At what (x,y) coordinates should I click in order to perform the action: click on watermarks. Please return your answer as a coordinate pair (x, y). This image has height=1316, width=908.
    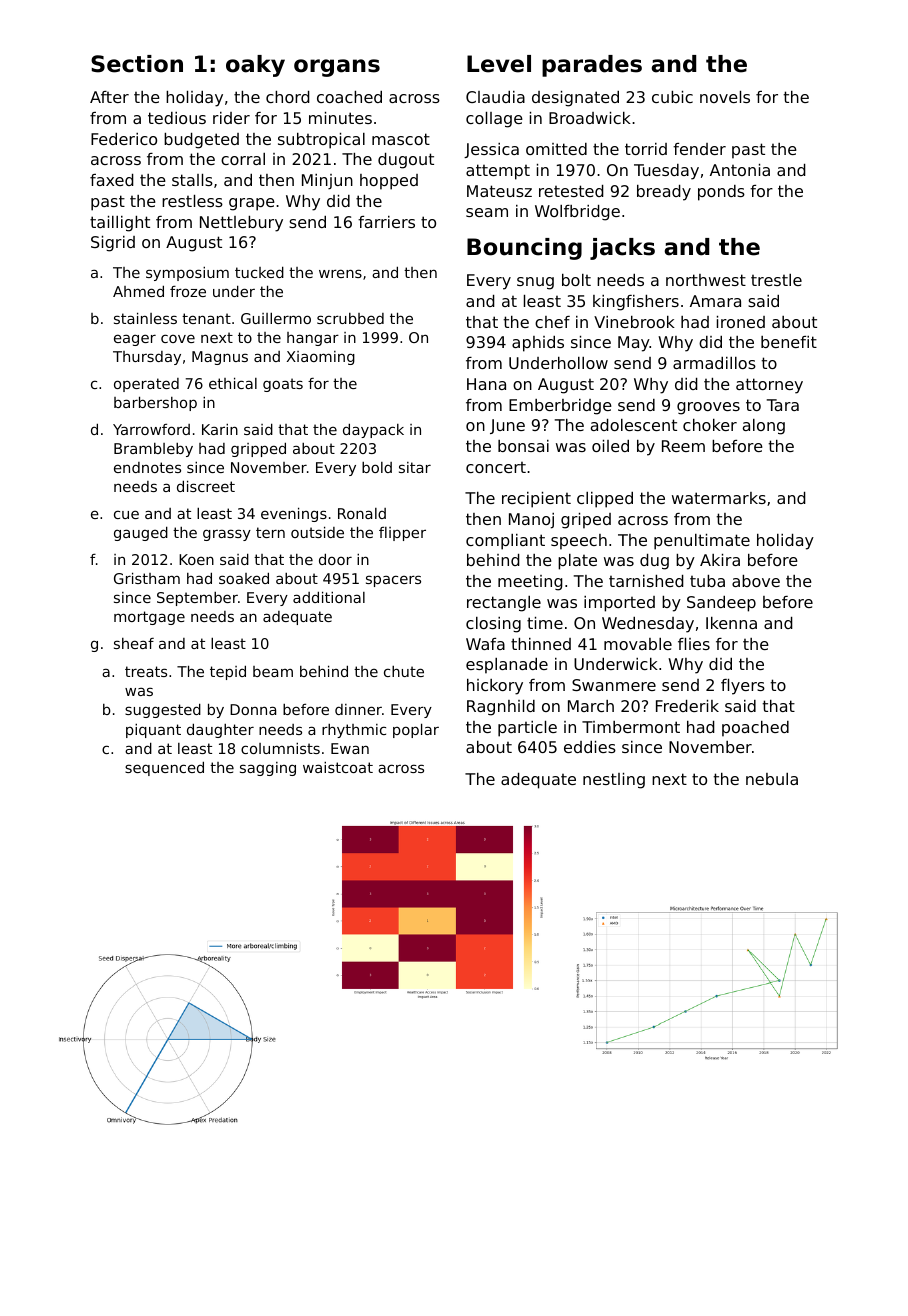
    Looking at the image, I should click on (719, 498).
